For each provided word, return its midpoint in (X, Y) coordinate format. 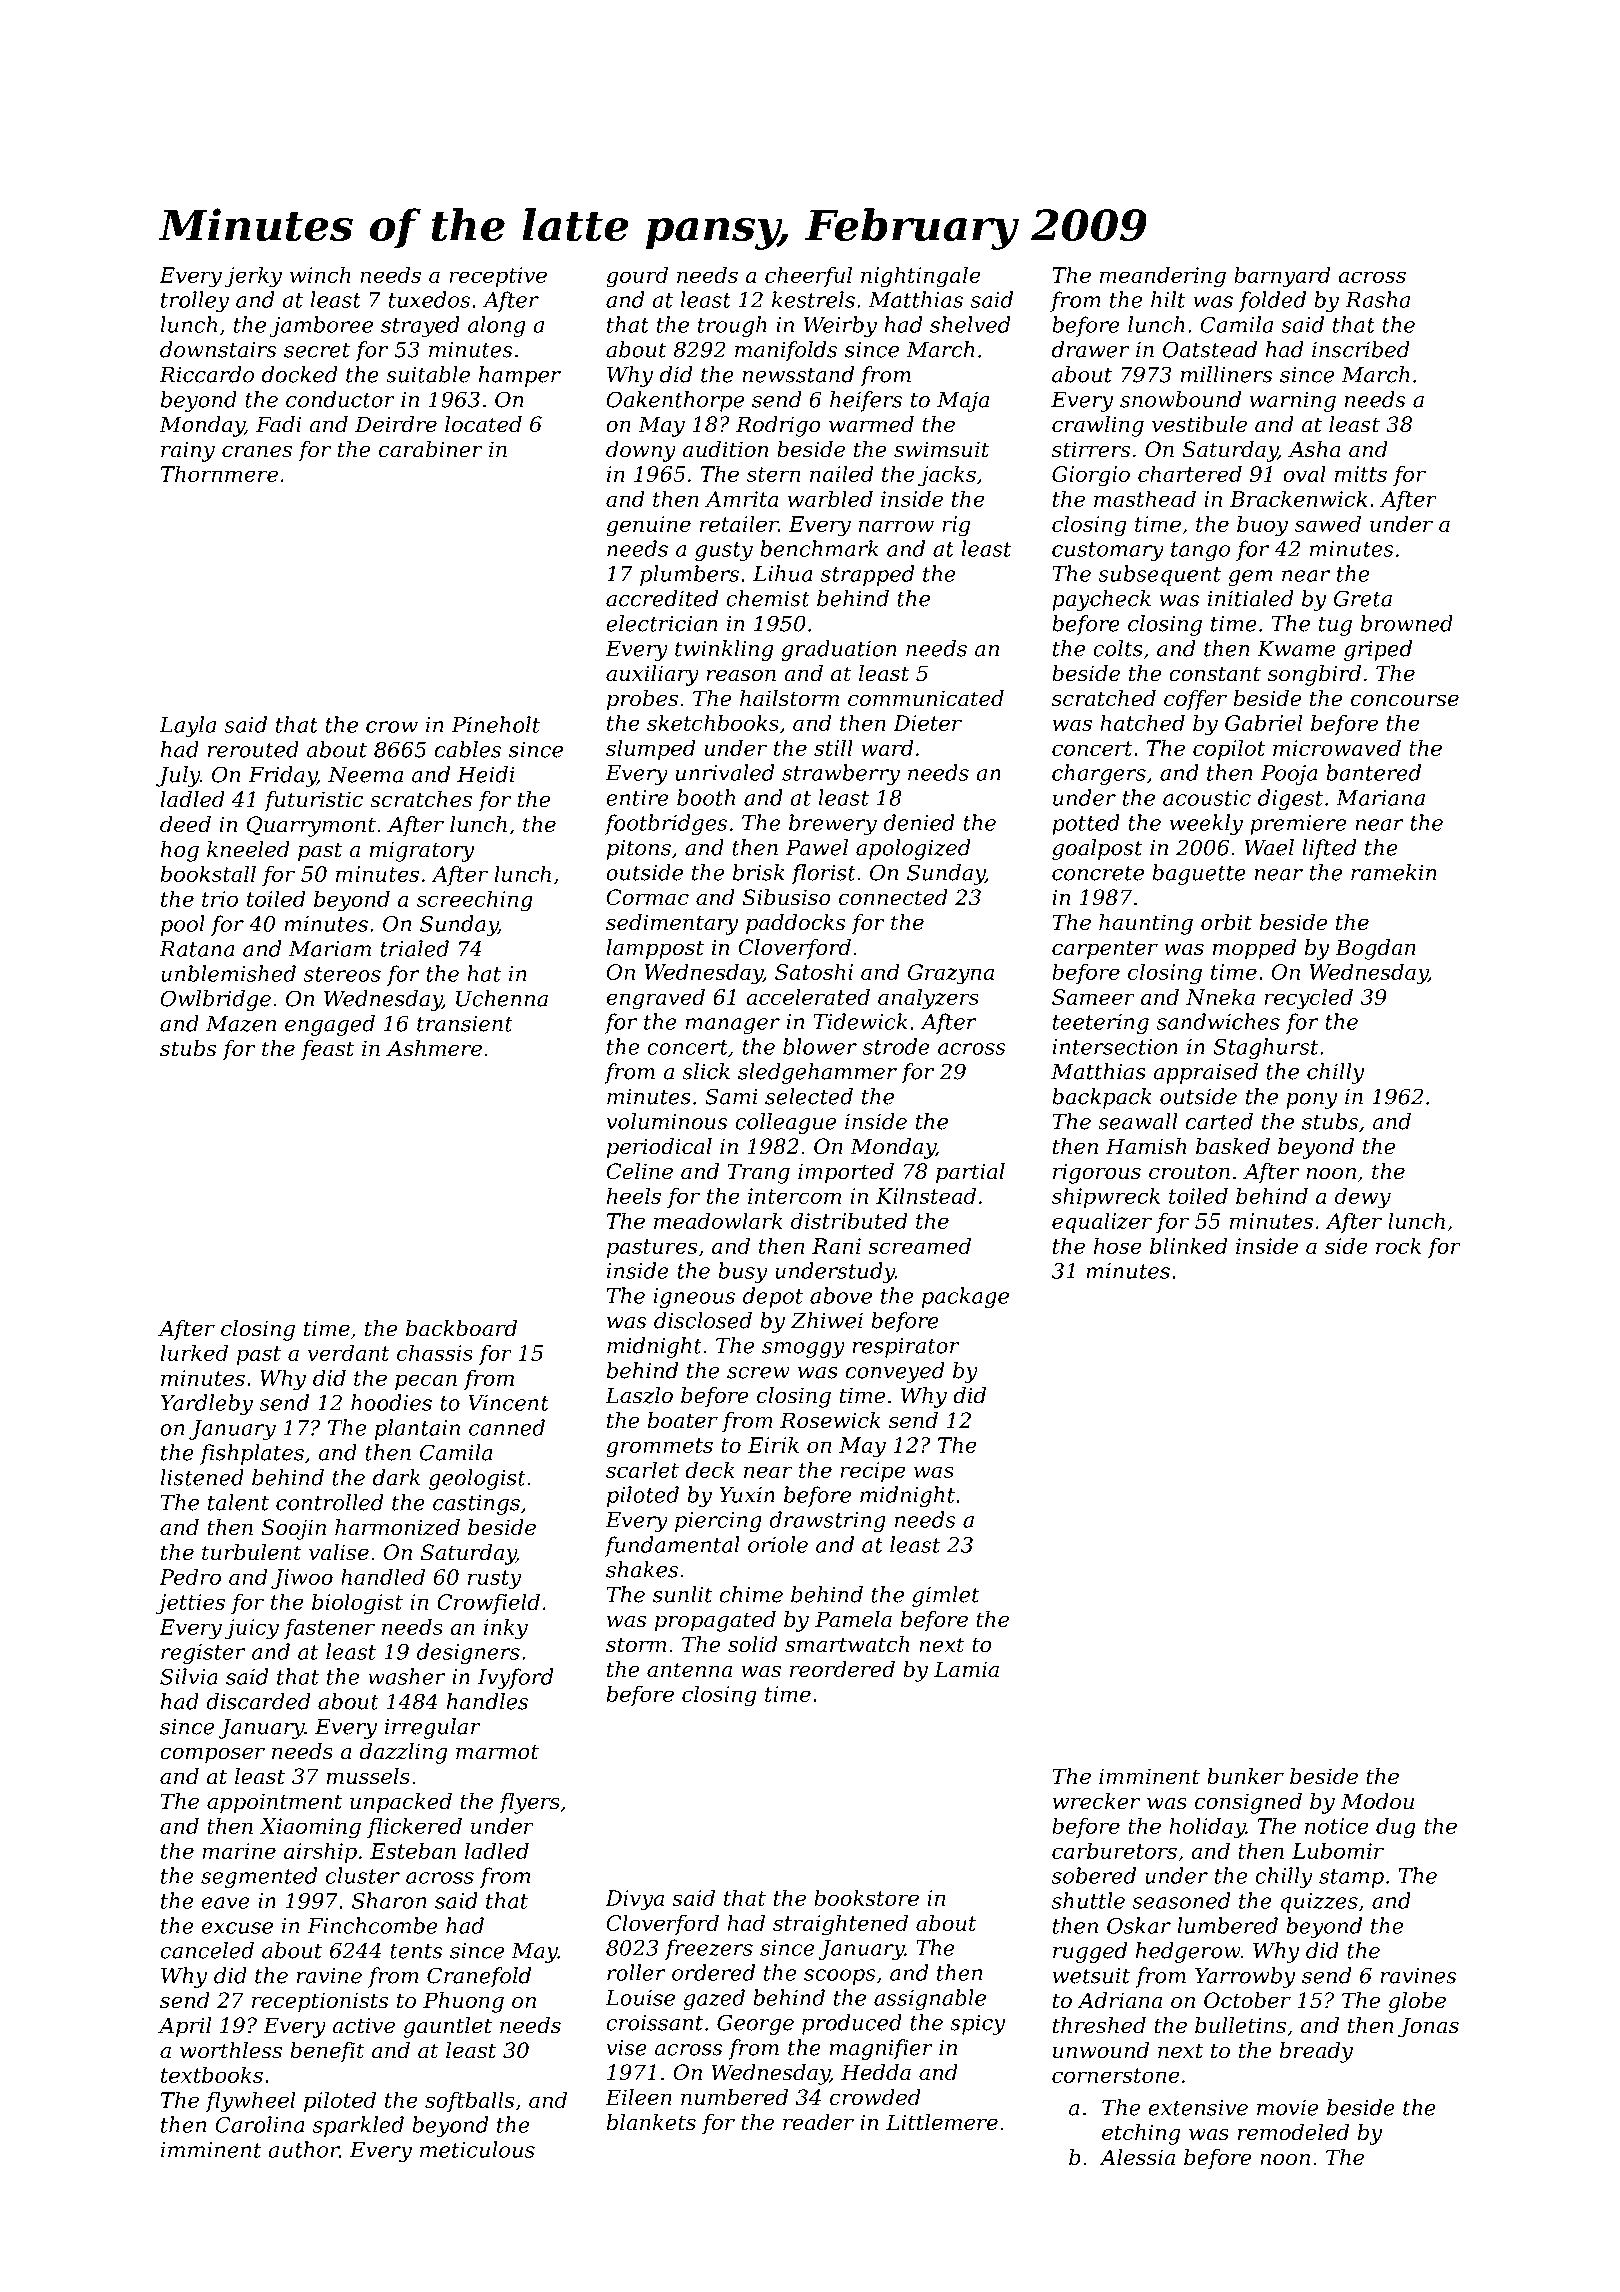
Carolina (259, 2124)
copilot (1229, 749)
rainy (188, 451)
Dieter (927, 723)
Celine (639, 1171)
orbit (1226, 922)
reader (818, 2122)
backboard (461, 1328)
